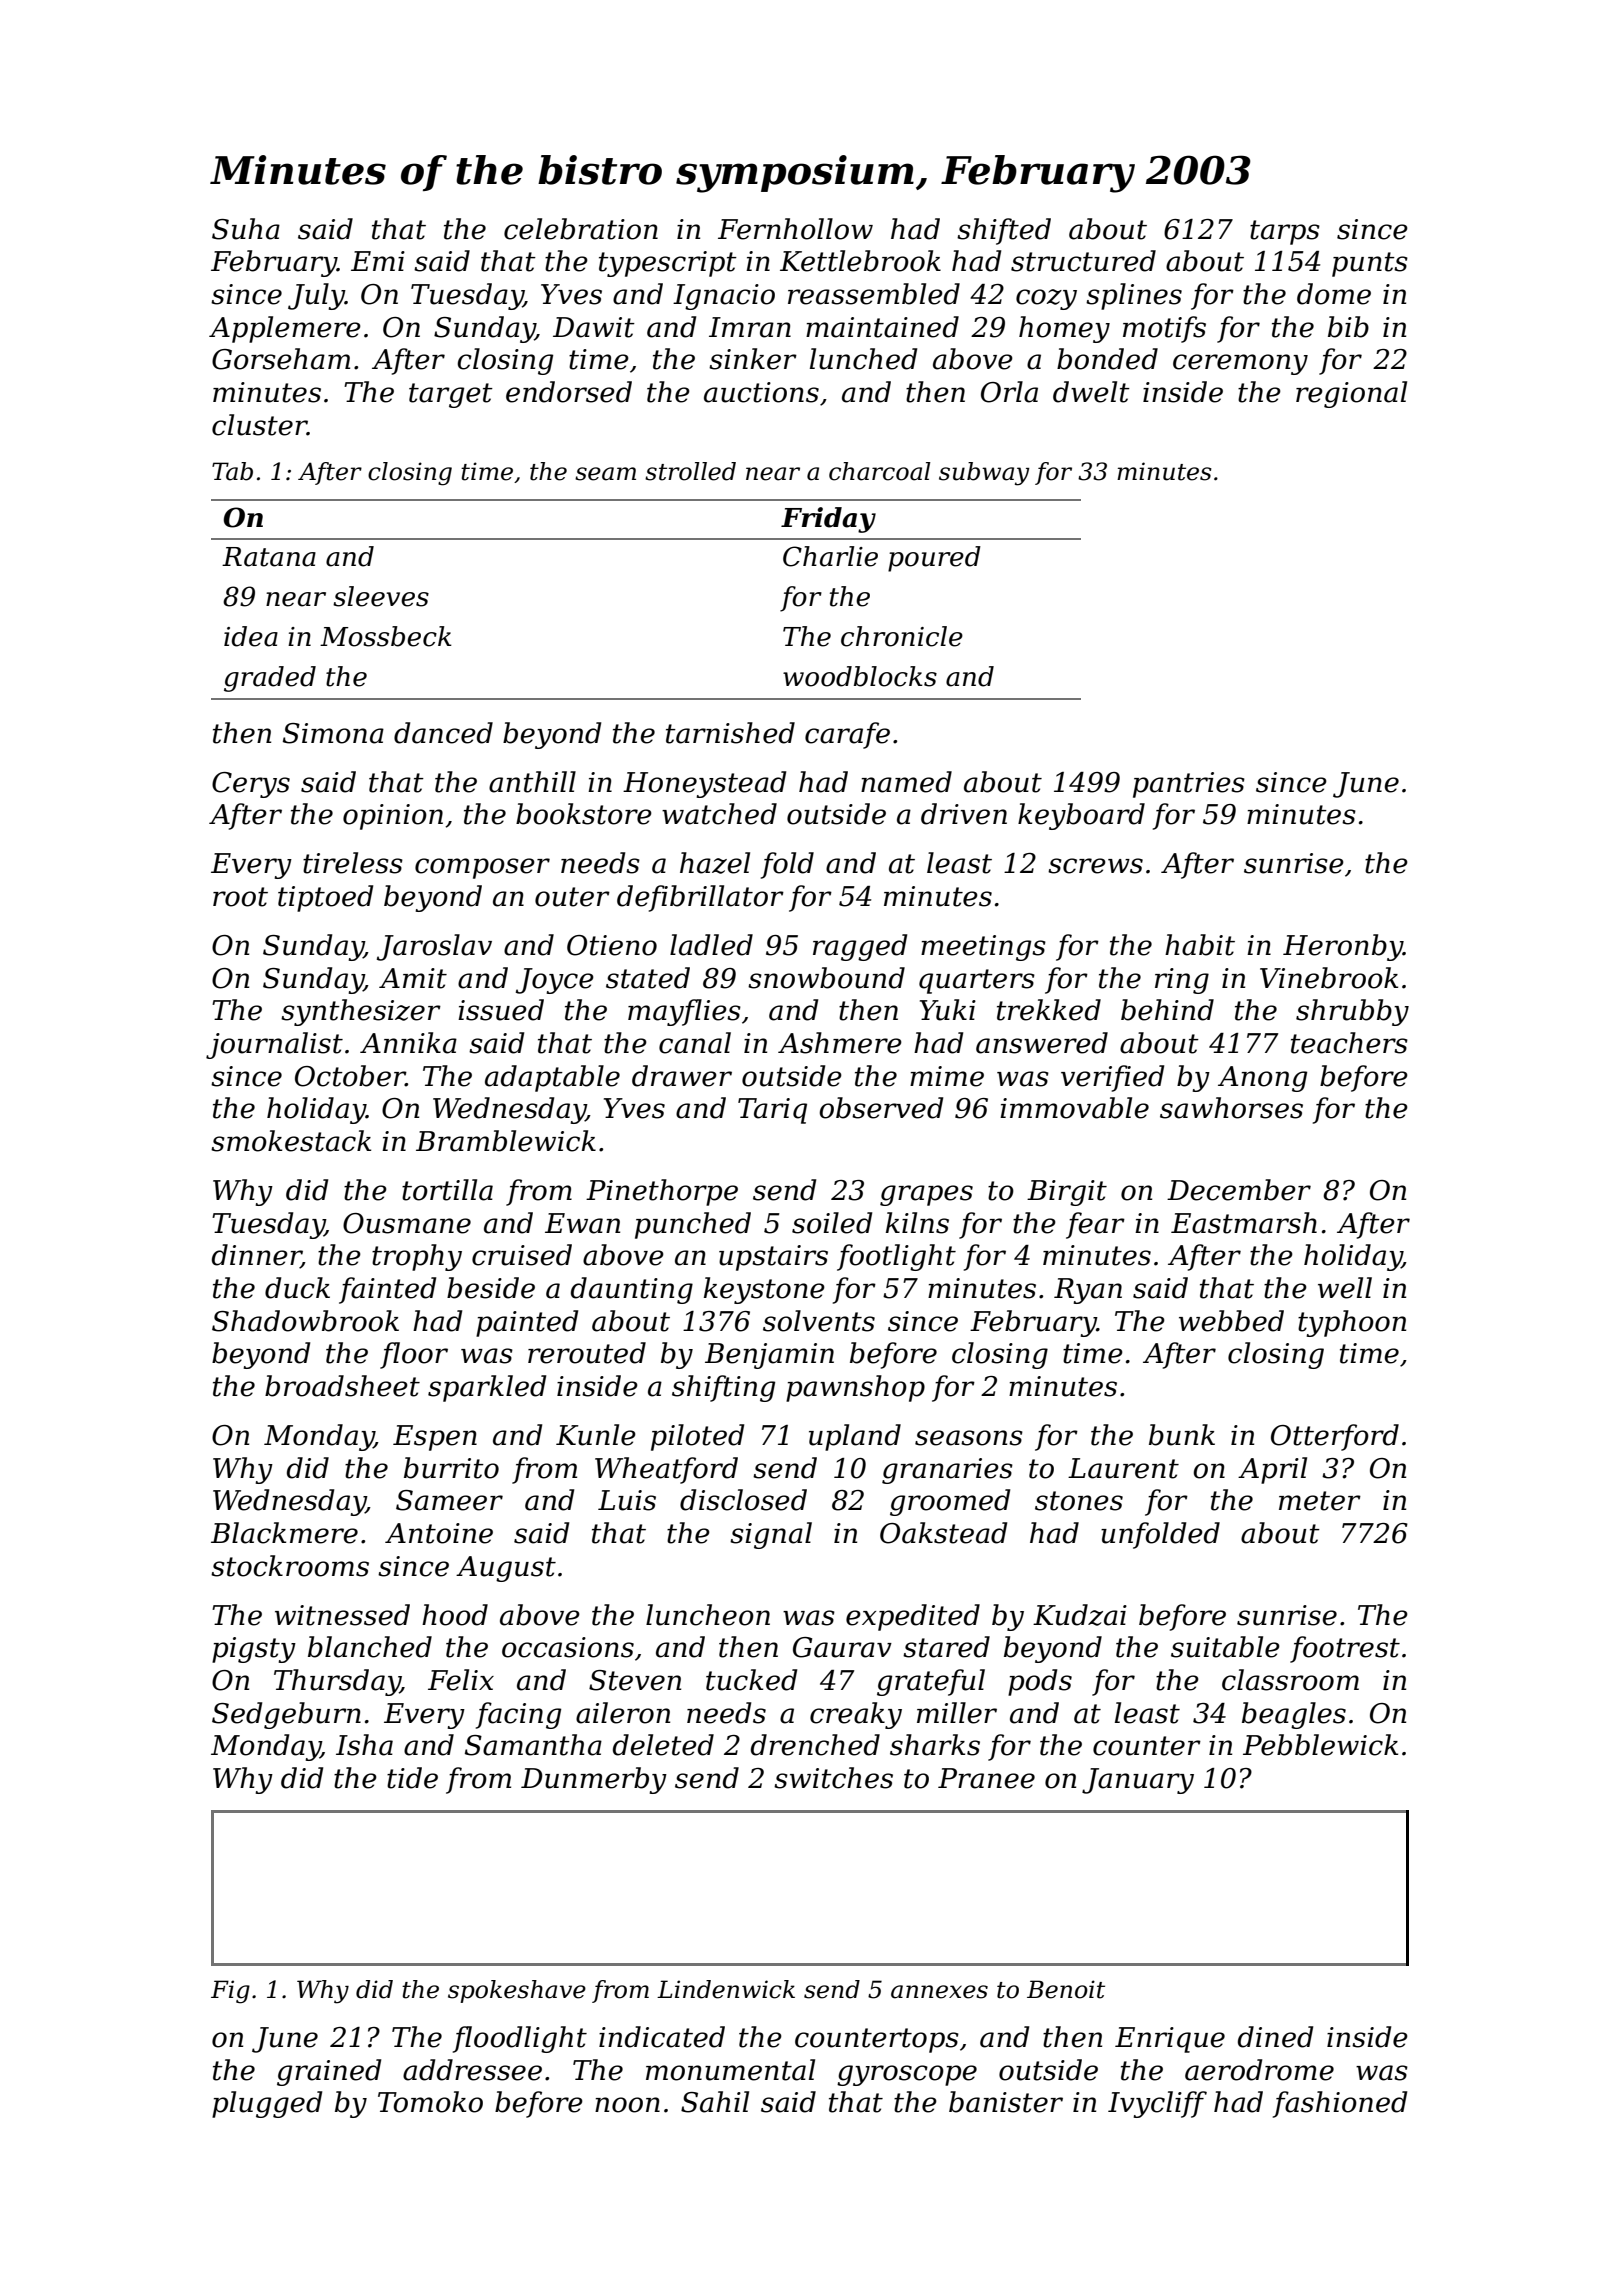  I want to click on well, so click(1345, 1288).
